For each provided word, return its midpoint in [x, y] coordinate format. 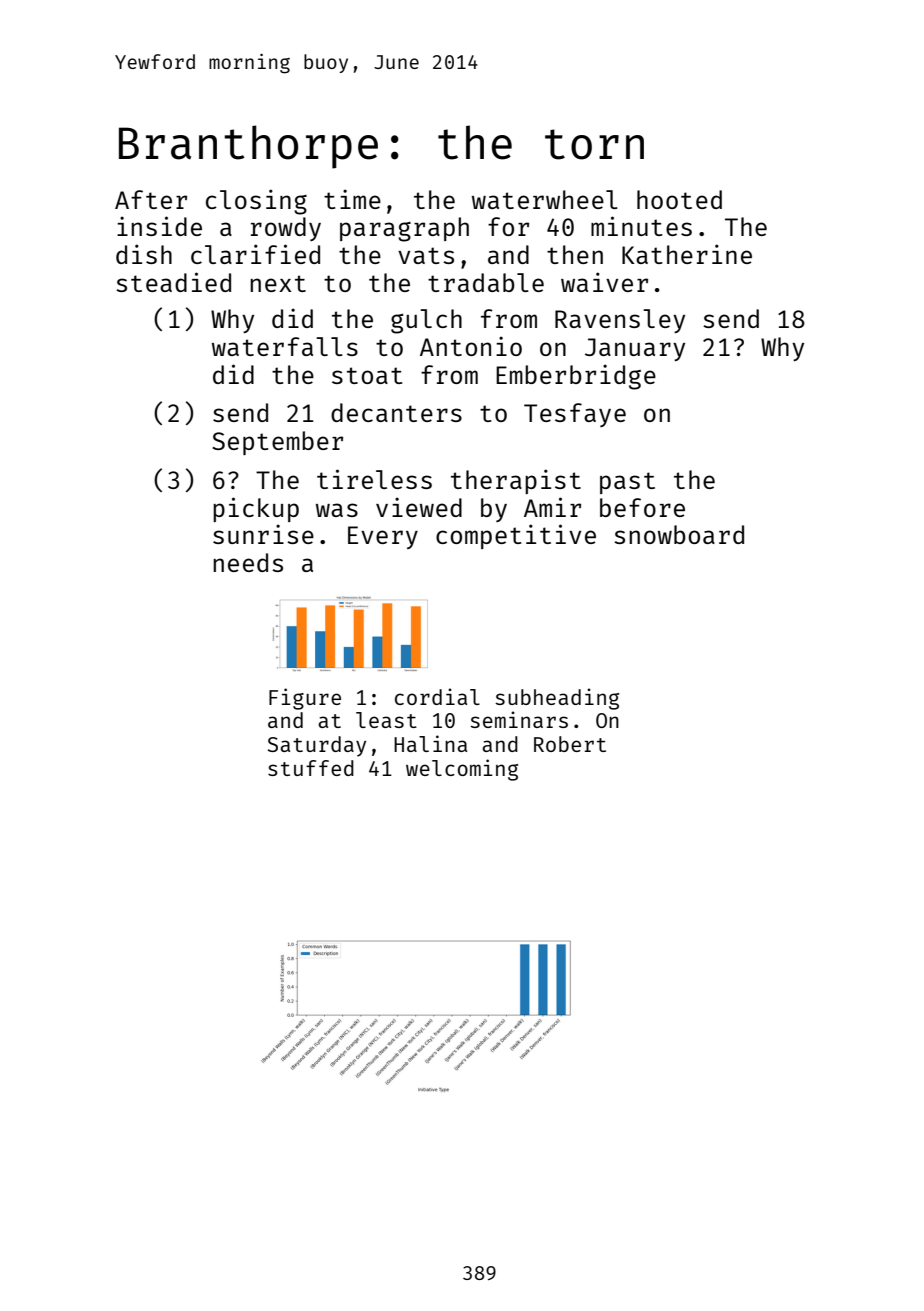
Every [383, 537]
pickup [256, 509]
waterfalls [285, 346]
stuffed [311, 768]
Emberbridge [576, 377]
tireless [374, 479]
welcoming [462, 770]
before [642, 507]
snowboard [679, 534]
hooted [679, 199]
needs [248, 562]
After [151, 199]
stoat [367, 375]
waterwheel [545, 199]
